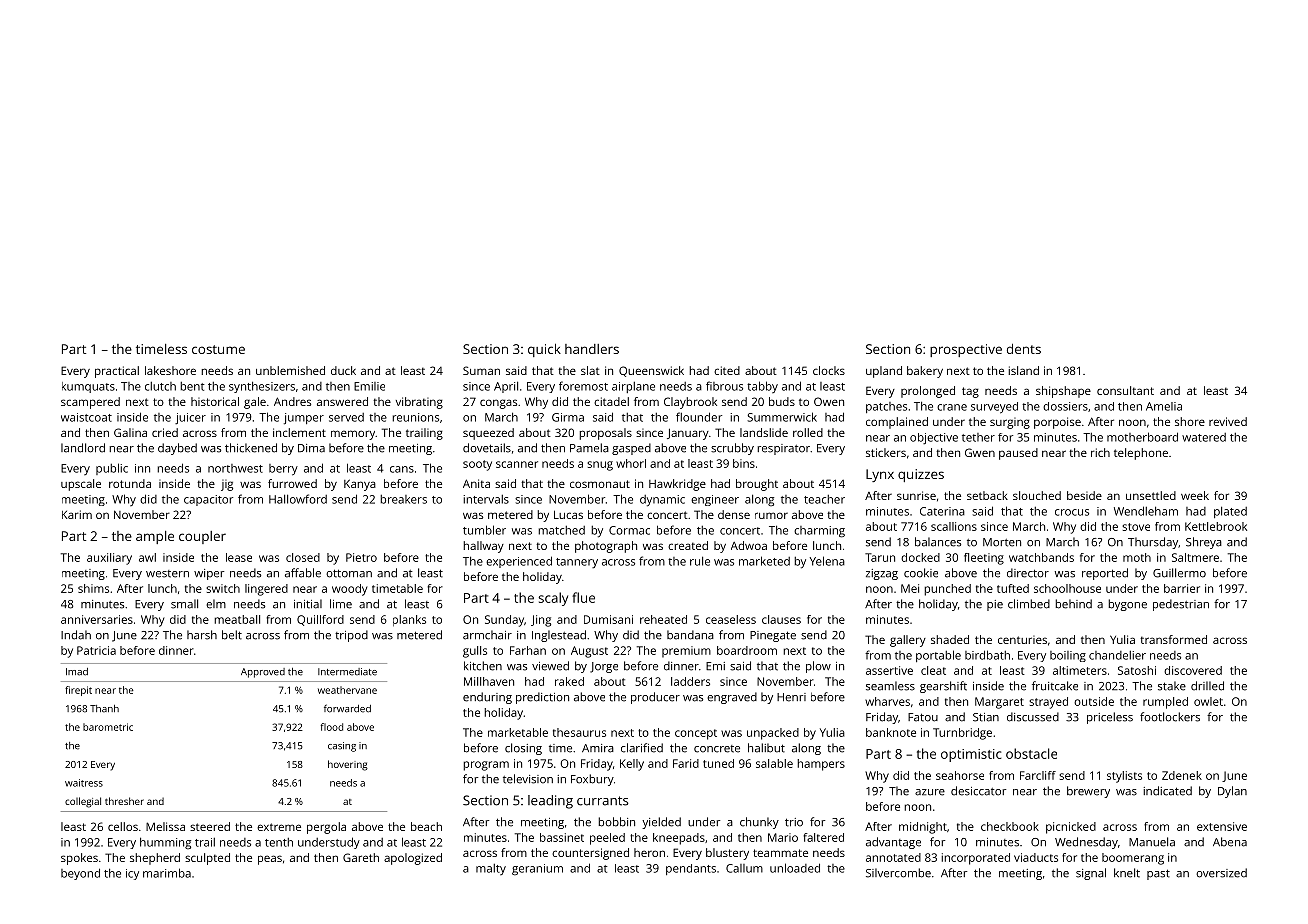 This page has width=1308, height=924. Describe the element at coordinates (361, 857) in the page. I see `Gareth` at that location.
